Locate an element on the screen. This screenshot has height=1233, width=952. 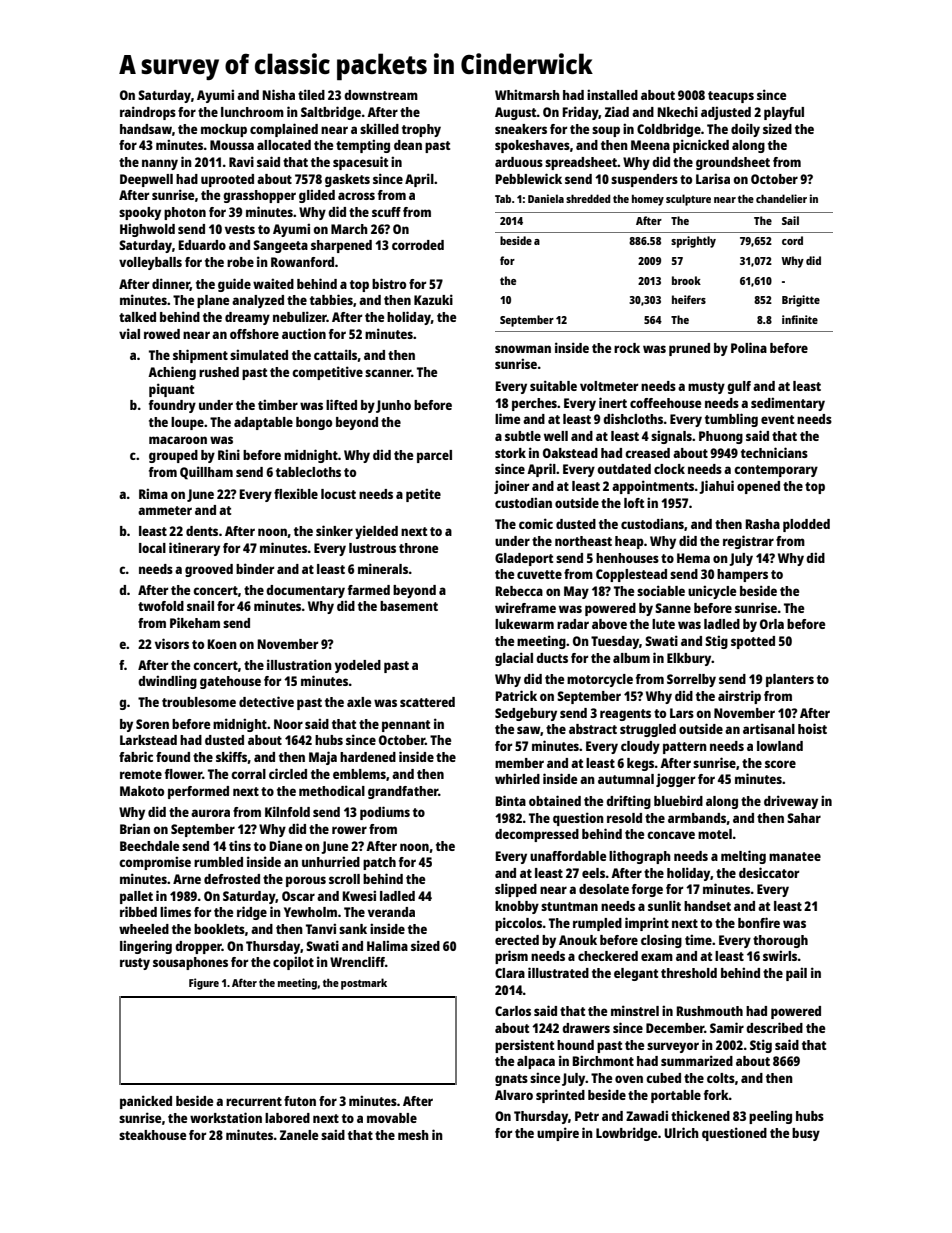
planters is located at coordinates (790, 680).
